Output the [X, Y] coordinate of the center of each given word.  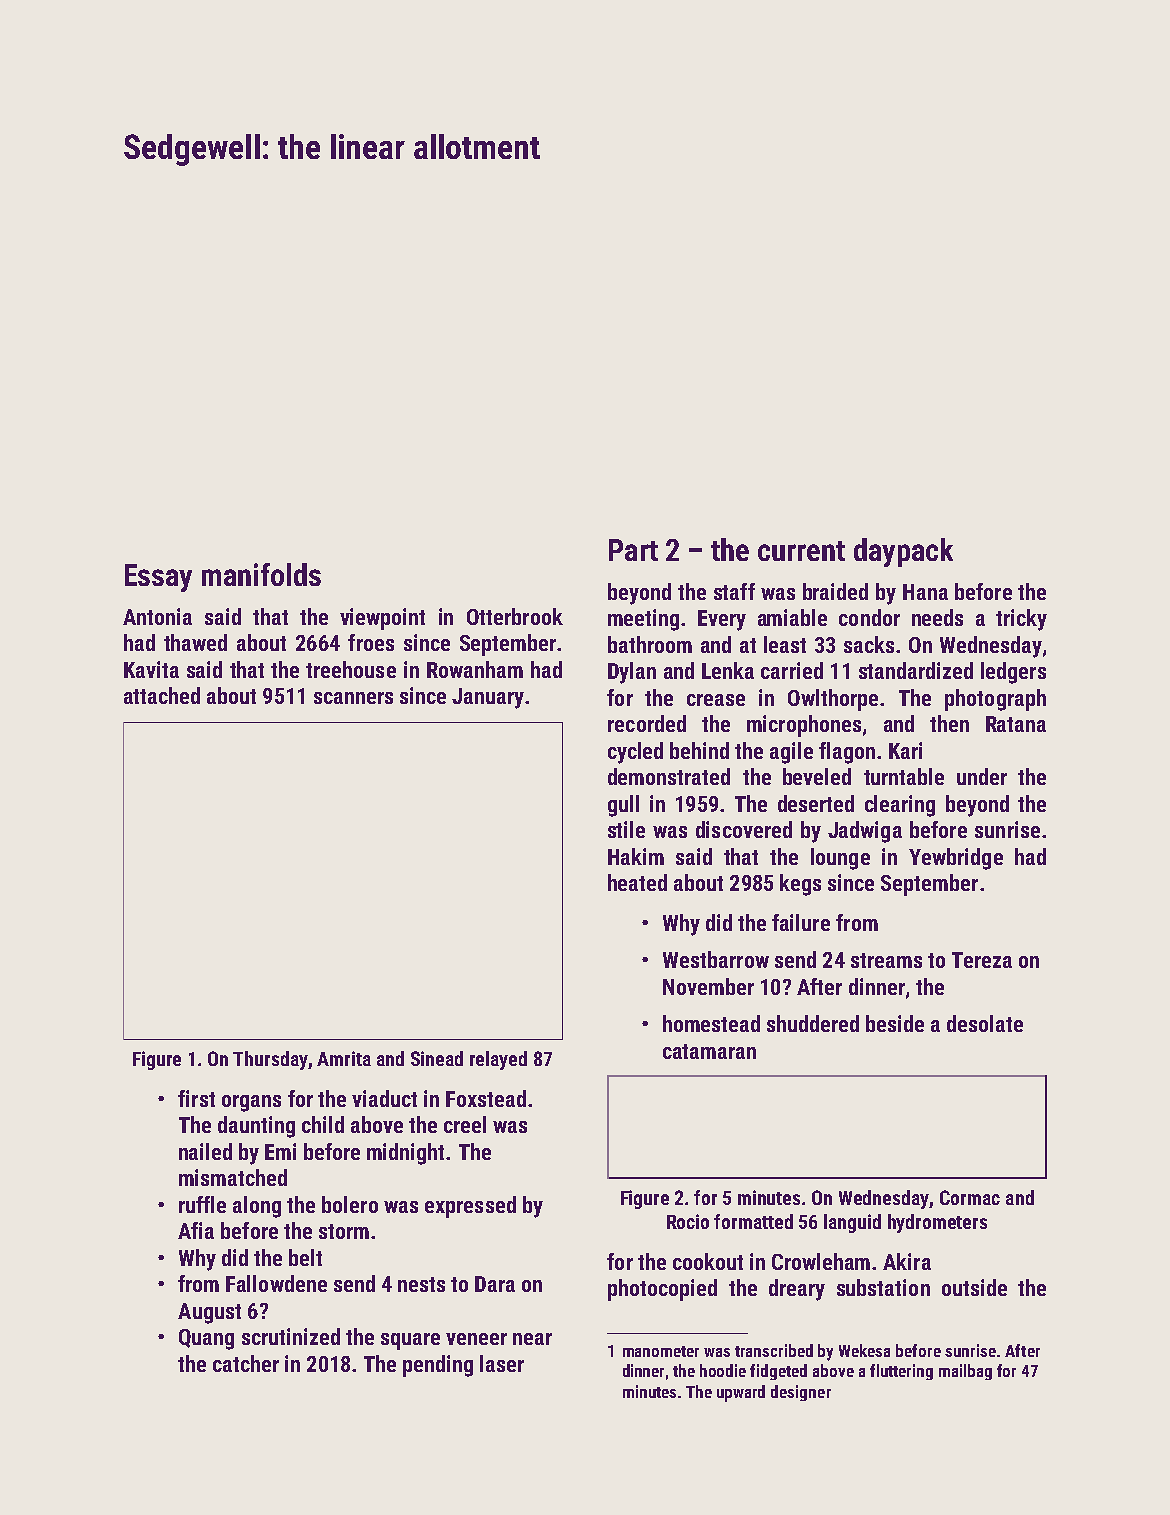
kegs [800, 885]
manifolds [261, 574]
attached [162, 695]
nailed [205, 1151]
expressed [470, 1207]
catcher [246, 1363]
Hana [925, 592]
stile [626, 829]
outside [974, 1287]
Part [633, 550]
